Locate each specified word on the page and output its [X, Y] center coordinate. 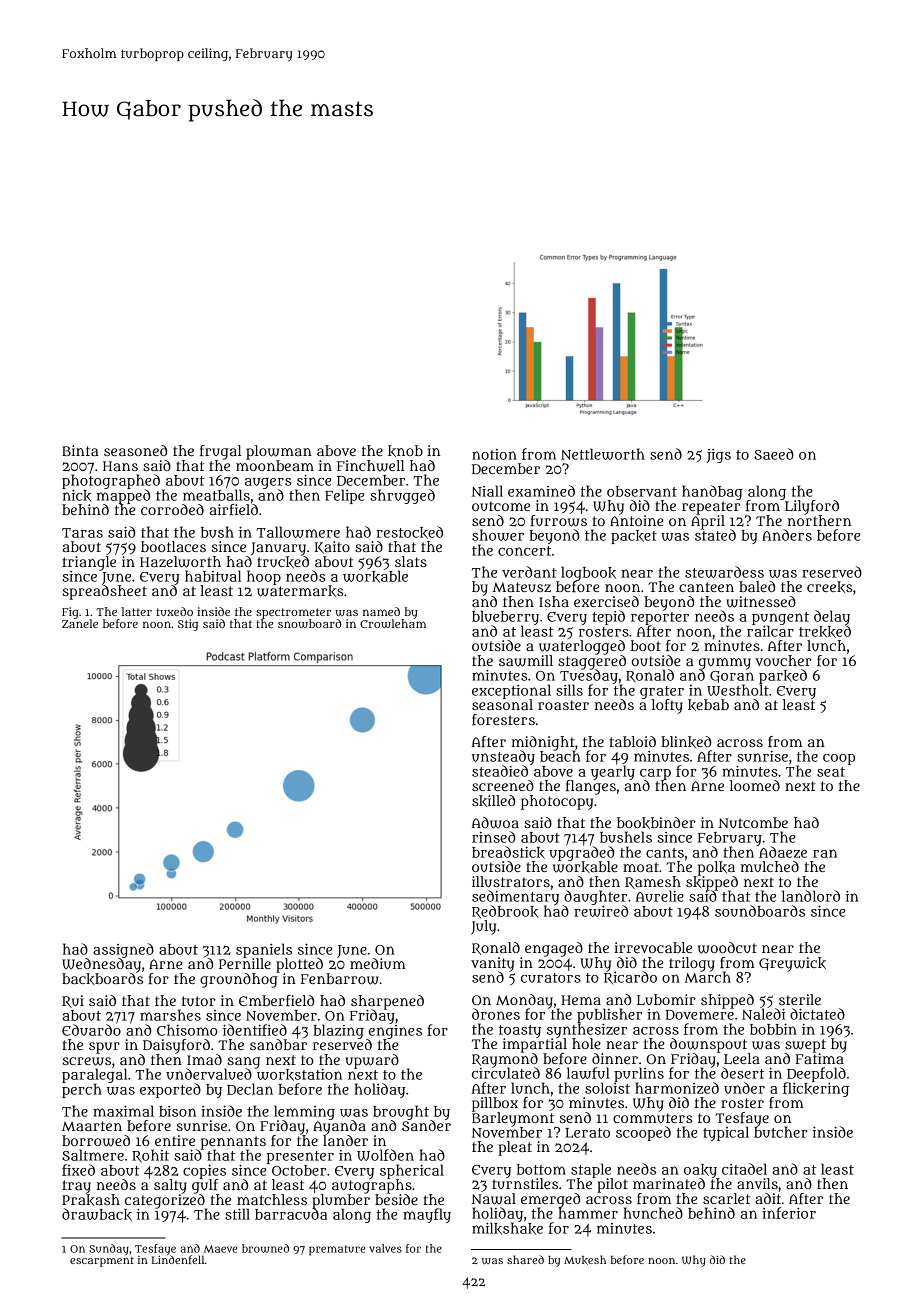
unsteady [503, 757]
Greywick [792, 964]
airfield [234, 509]
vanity [492, 964]
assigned [123, 950]
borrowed [96, 1141]
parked [783, 676]
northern [819, 520]
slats [411, 561]
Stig [188, 625]
